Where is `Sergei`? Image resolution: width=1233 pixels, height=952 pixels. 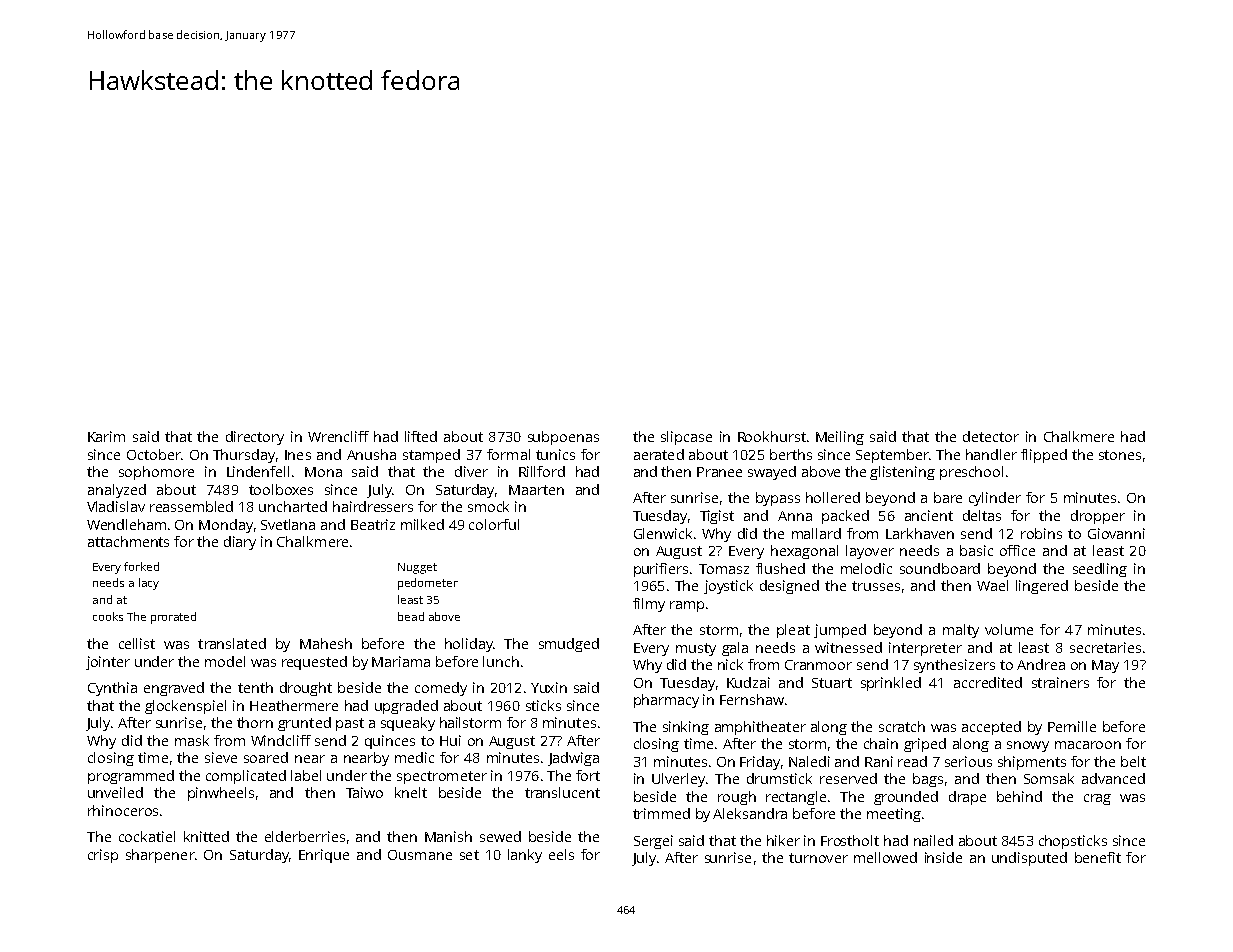
Sergei is located at coordinates (653, 842).
